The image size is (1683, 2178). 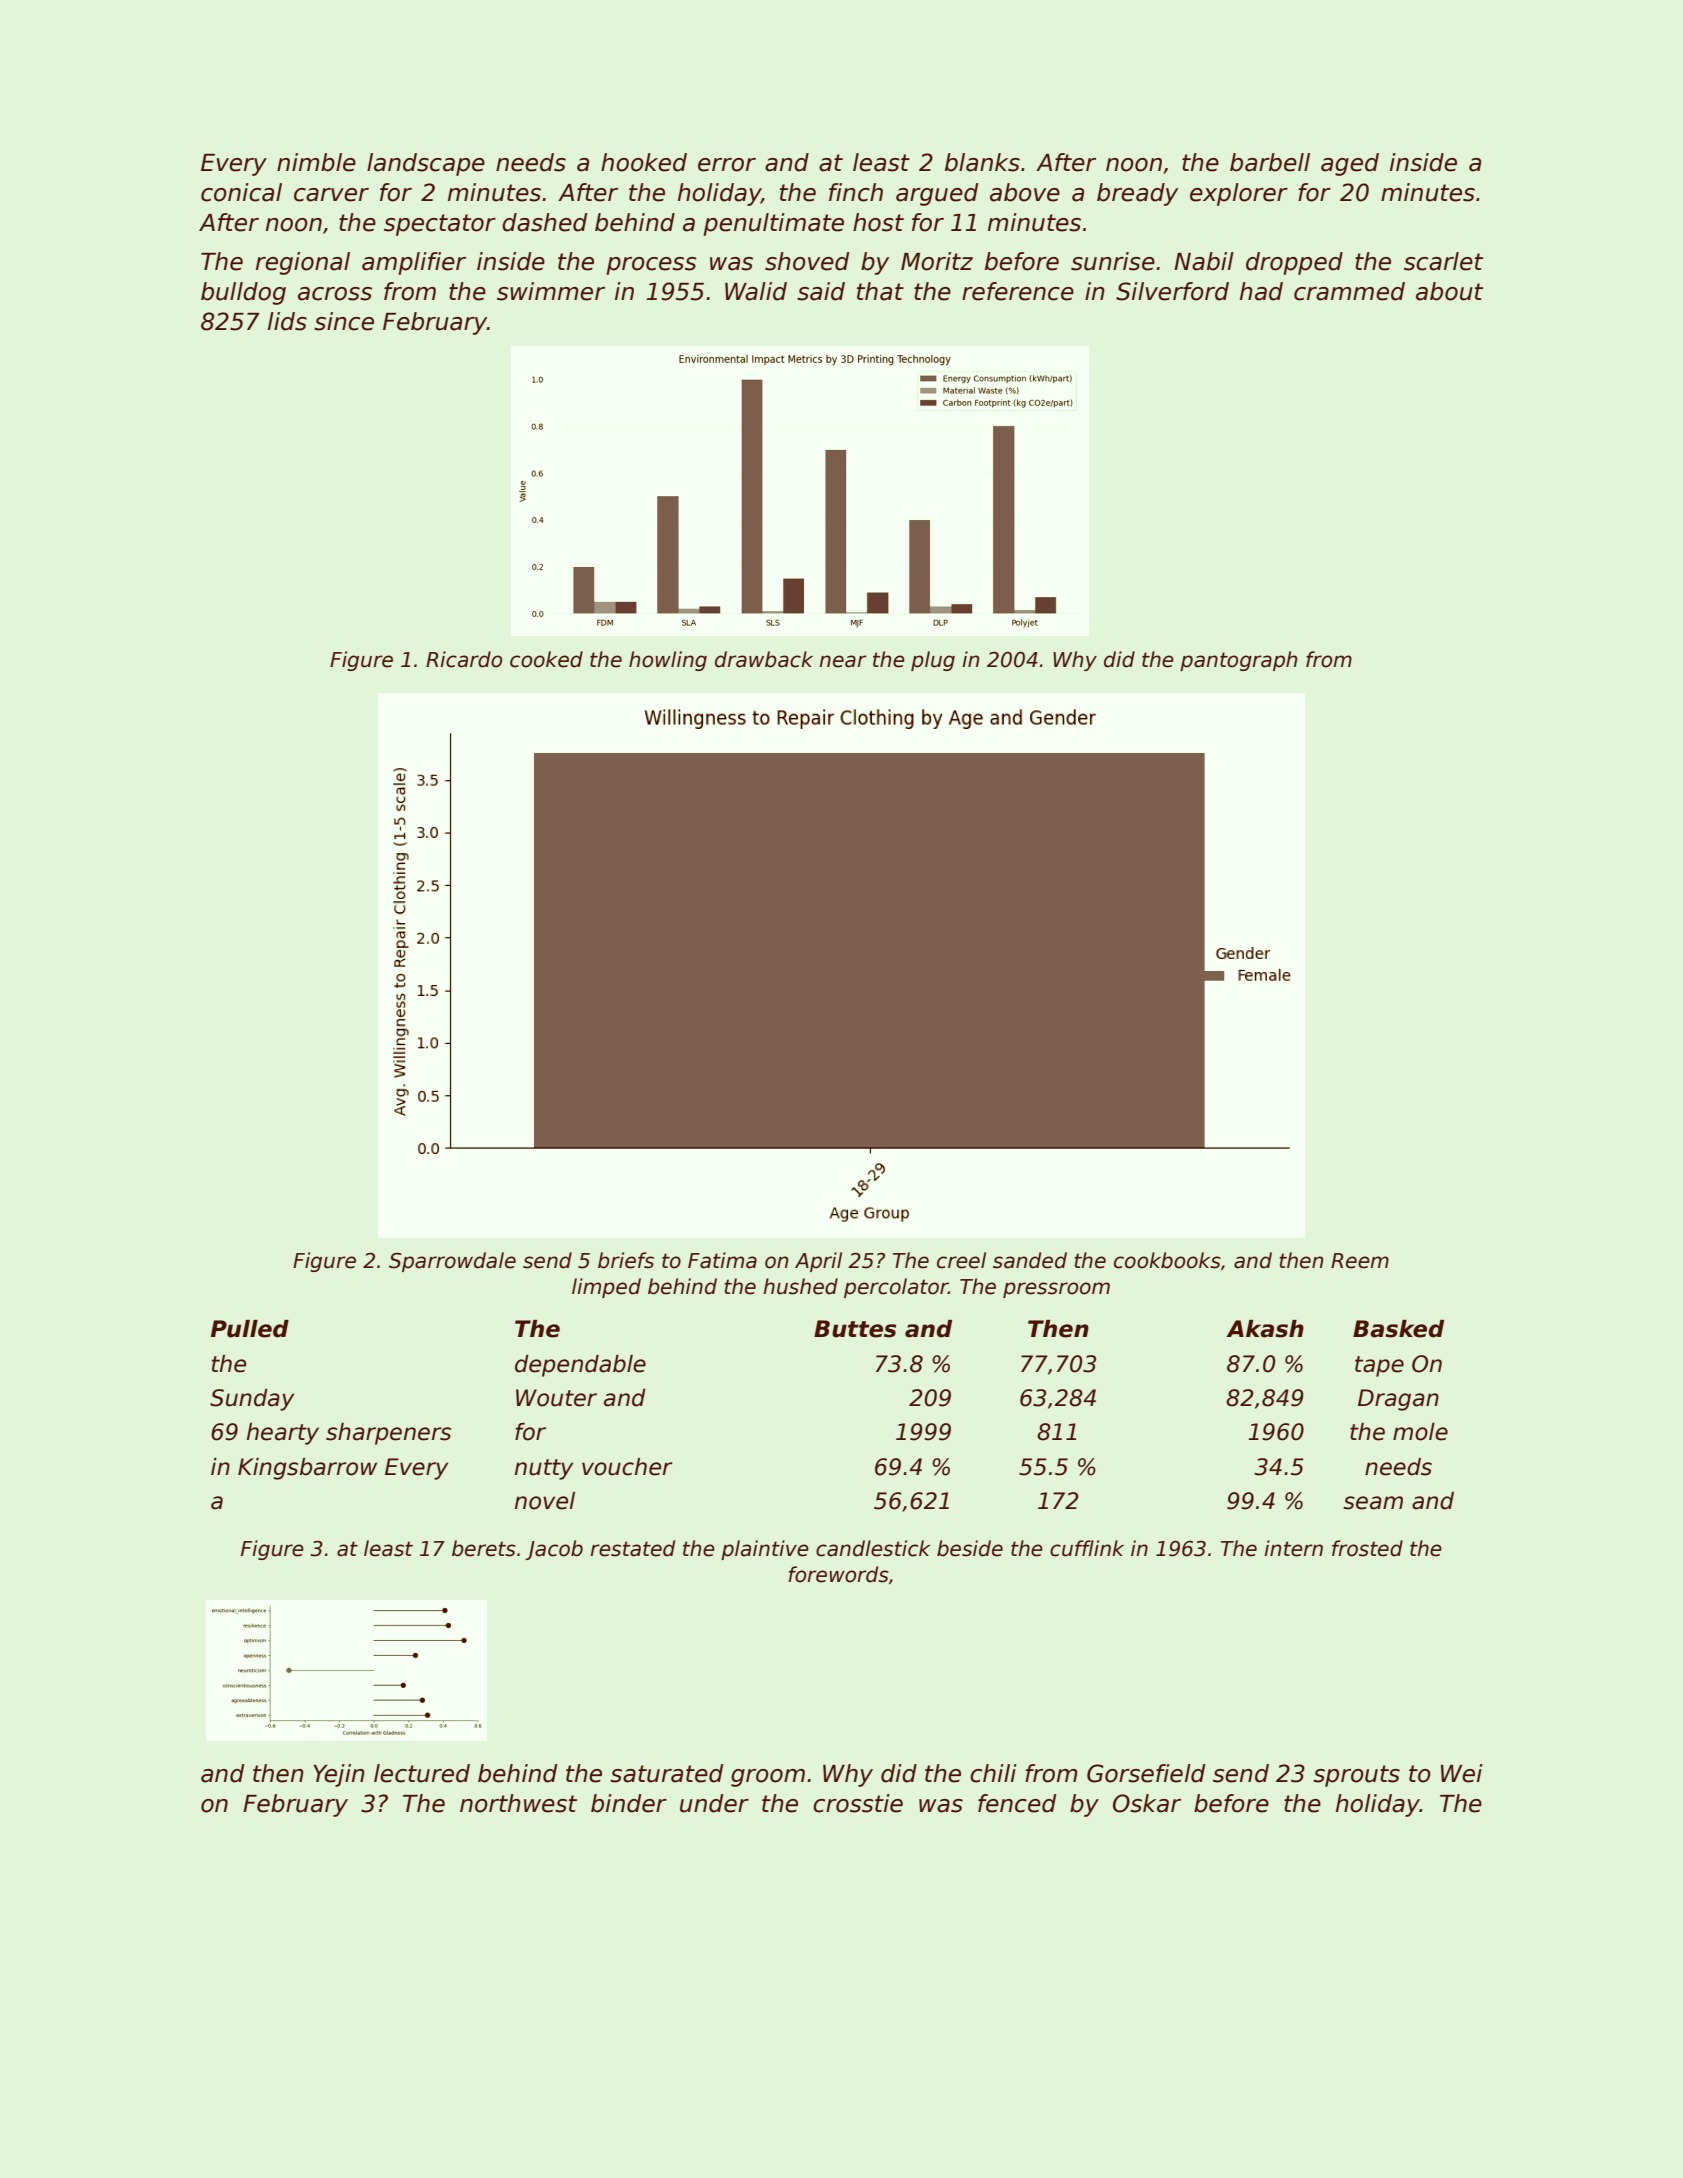 I want to click on fenced, so click(x=1017, y=1803).
